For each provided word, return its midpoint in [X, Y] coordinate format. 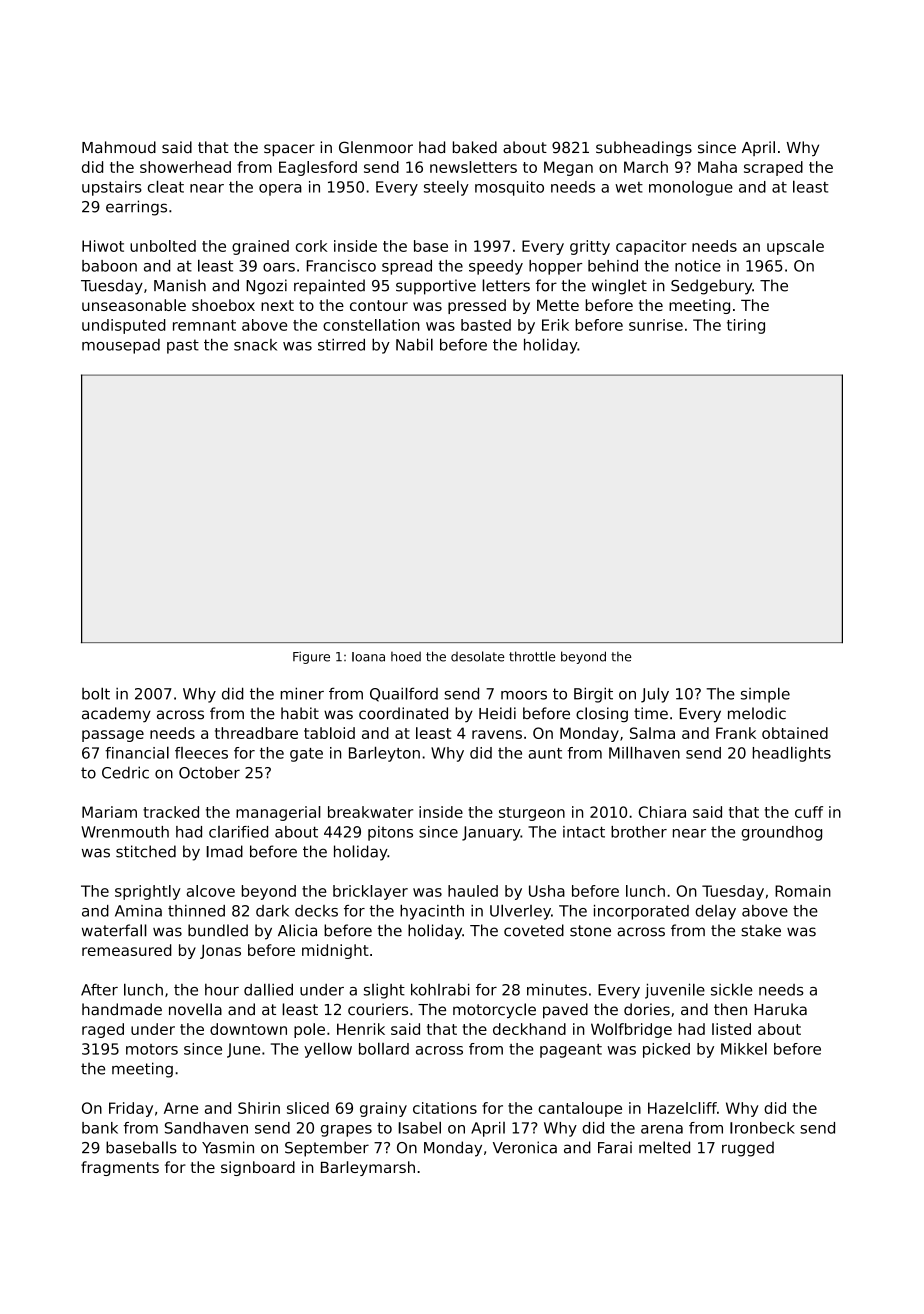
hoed [406, 656]
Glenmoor [376, 147]
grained [260, 247]
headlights [792, 754]
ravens [497, 734]
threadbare [256, 733]
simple [765, 695]
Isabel [419, 1127]
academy [116, 715]
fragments [120, 1168]
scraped [773, 168]
